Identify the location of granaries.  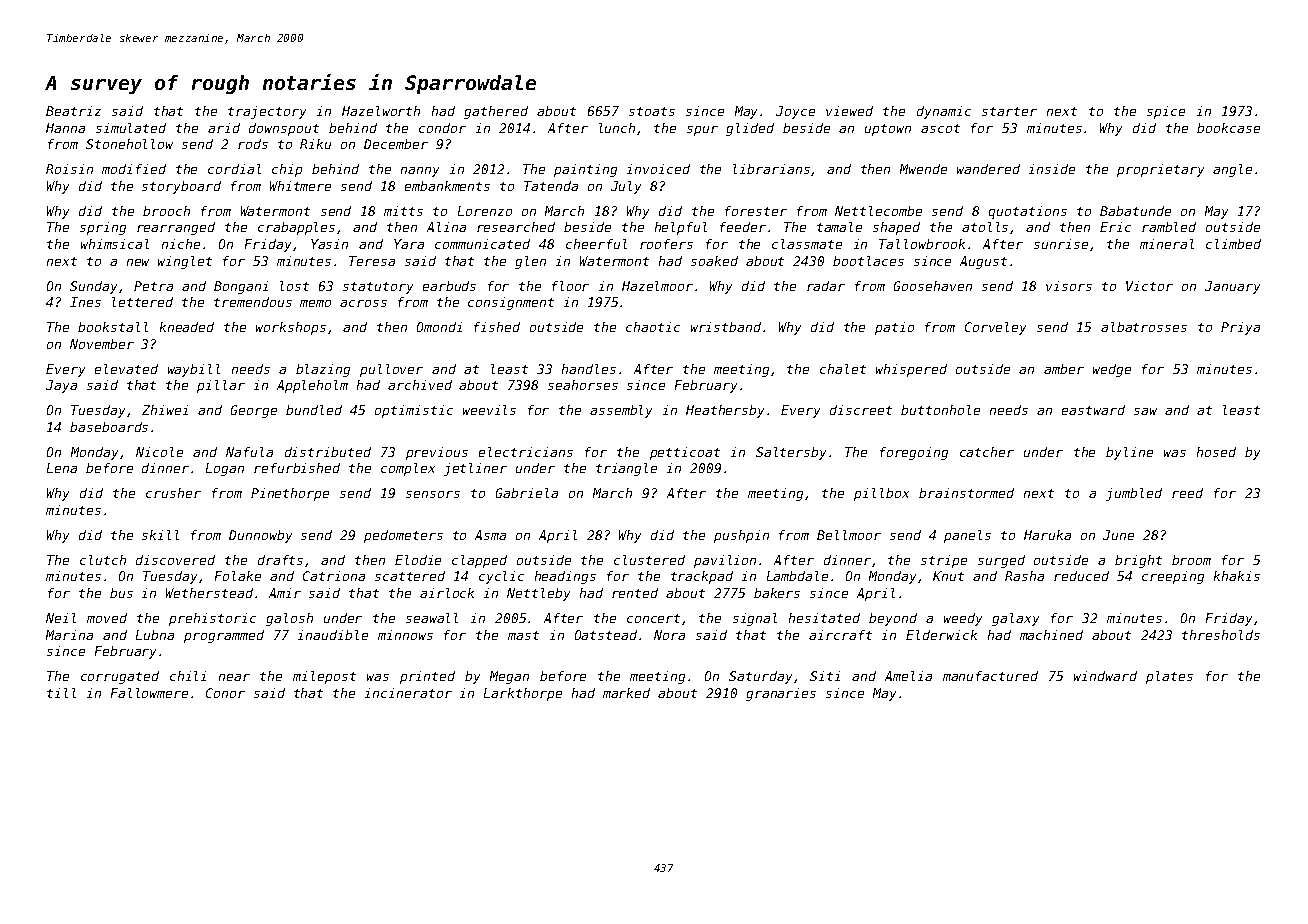
(781, 694).
